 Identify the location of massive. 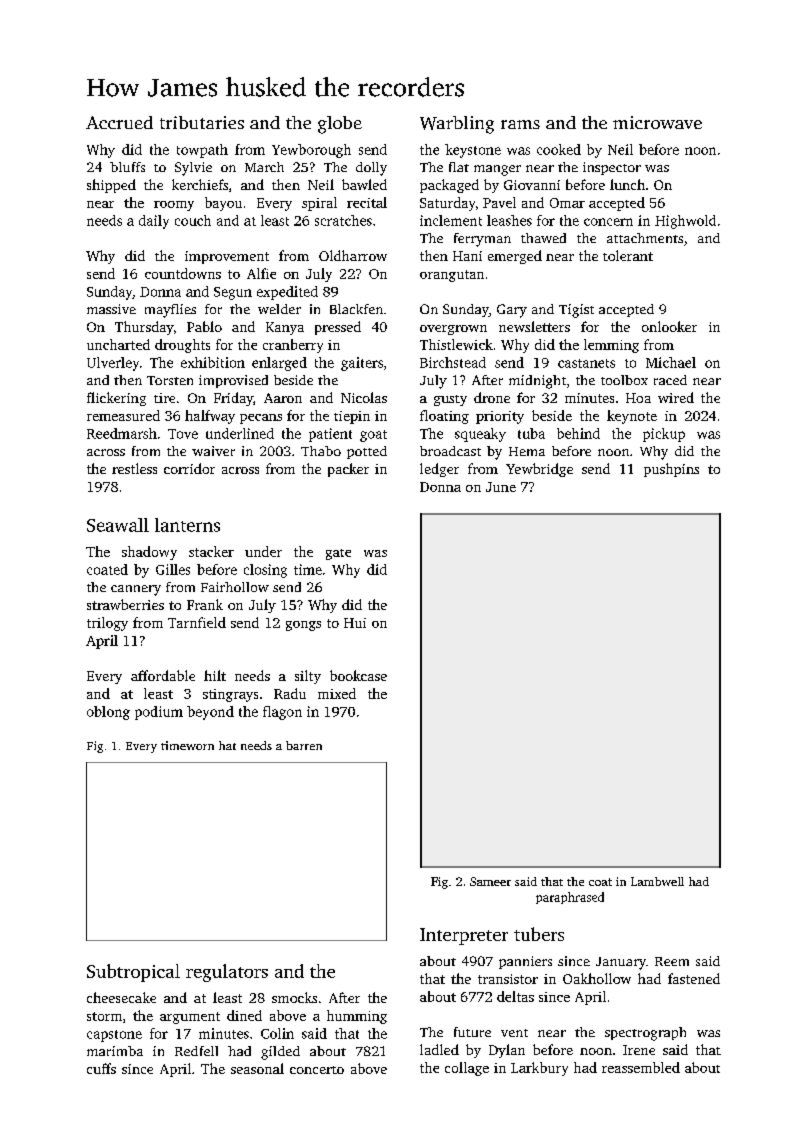
(111, 309).
